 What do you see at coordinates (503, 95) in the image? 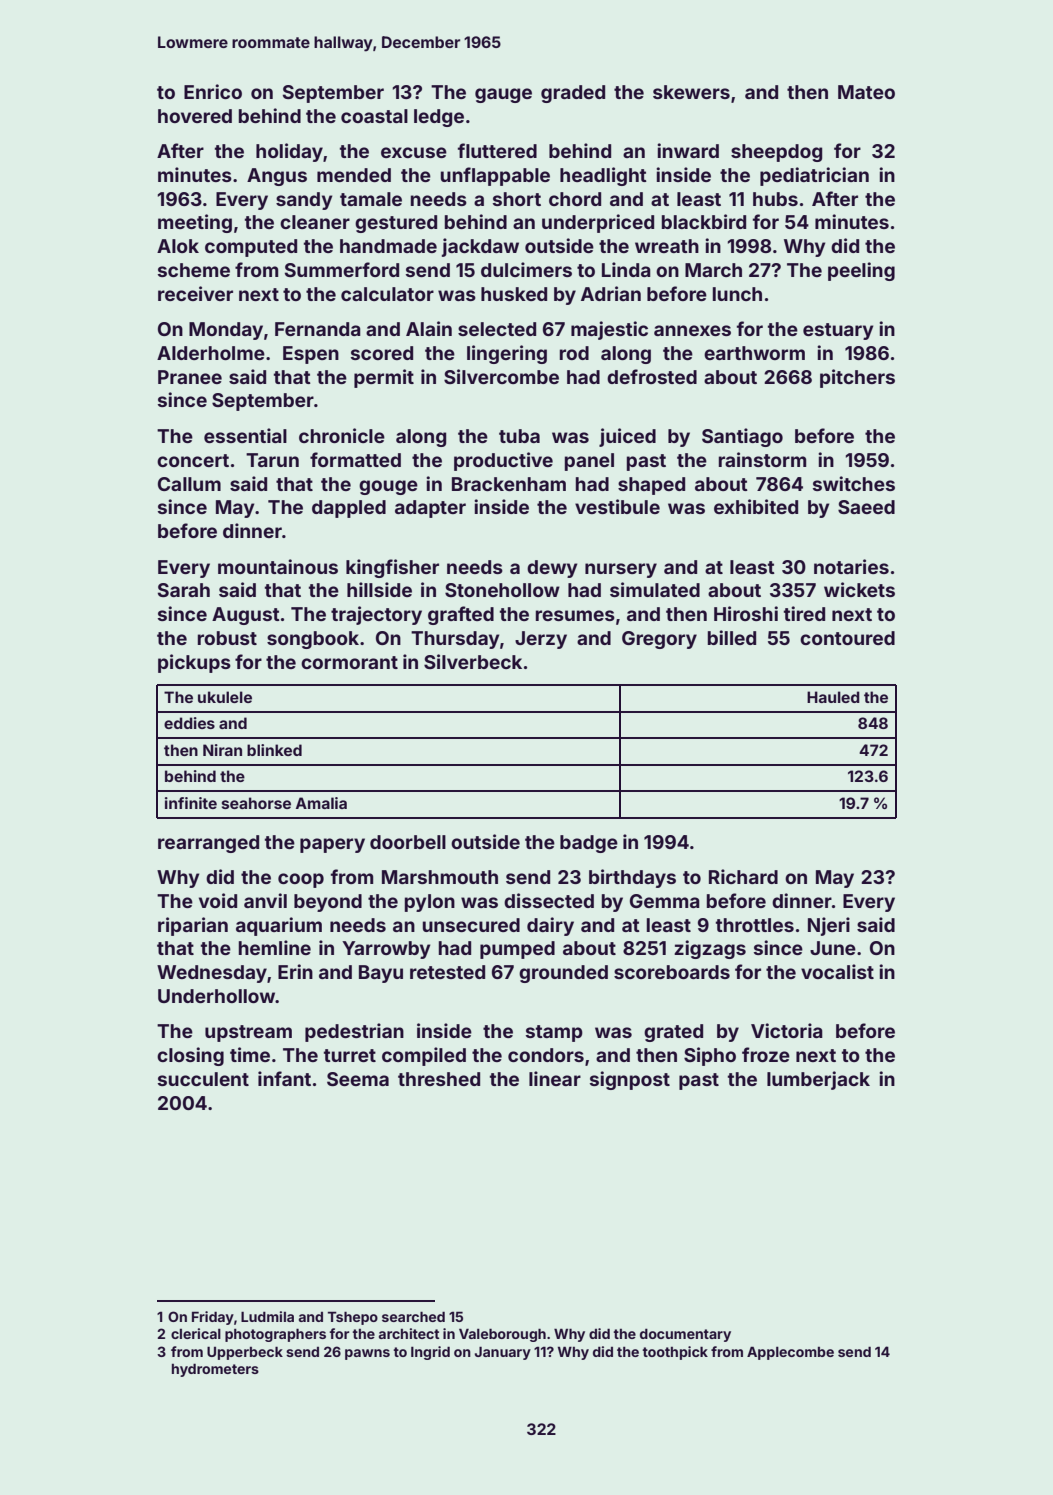
I see `gauge` at bounding box center [503, 95].
